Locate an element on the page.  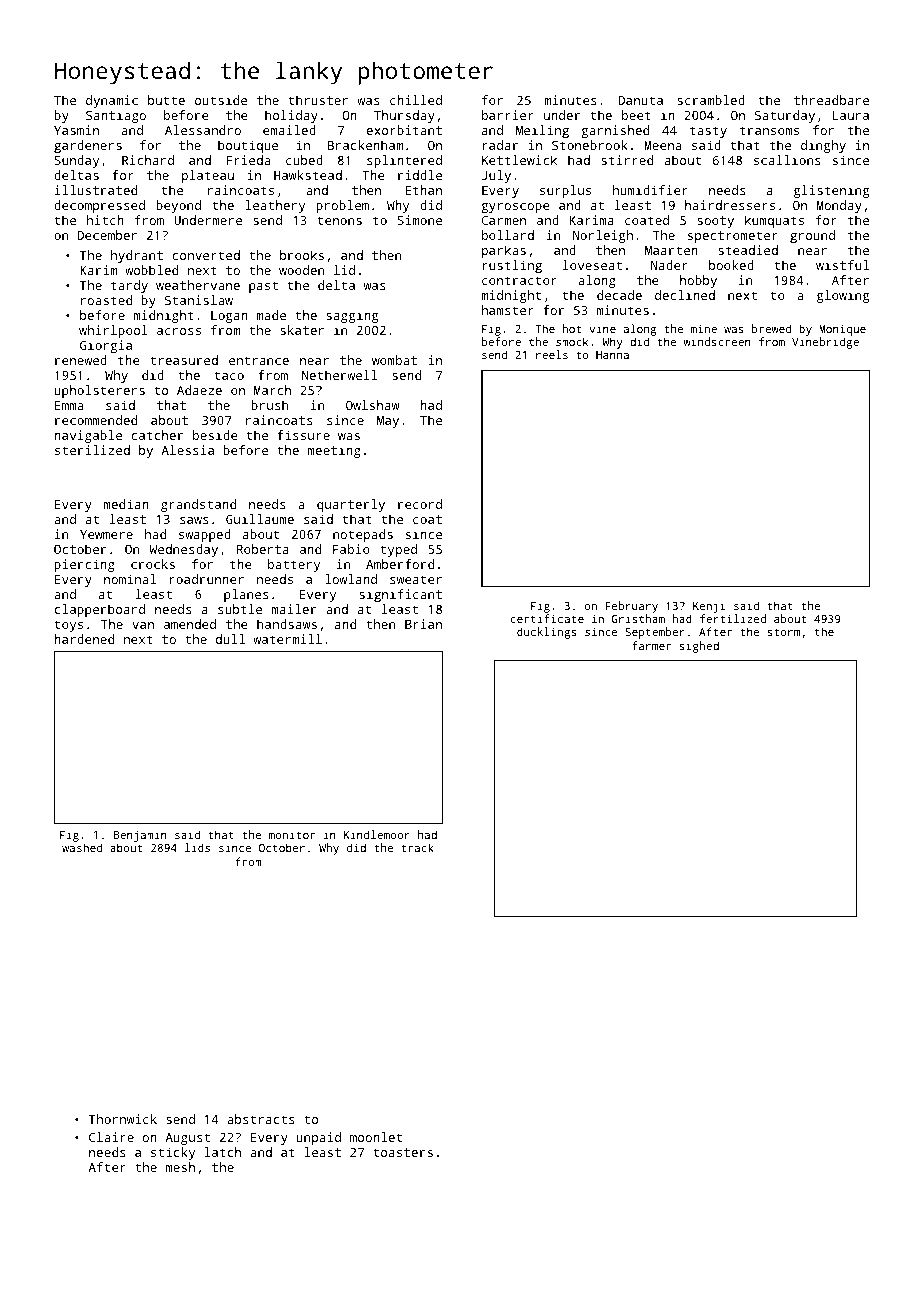
Meena is located at coordinates (662, 145).
